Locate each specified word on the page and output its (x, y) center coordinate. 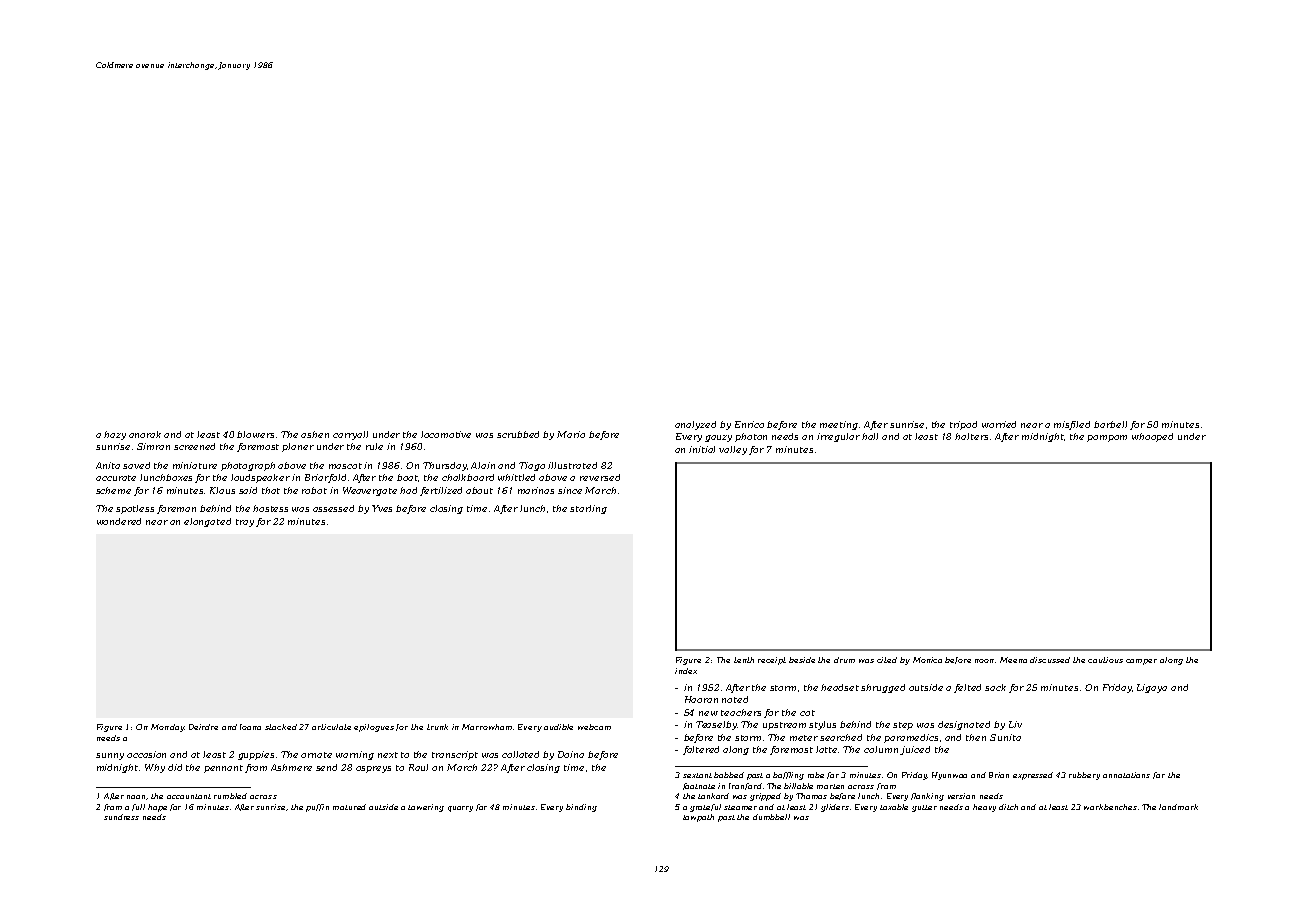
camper (1141, 662)
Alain (483, 465)
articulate (331, 727)
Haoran (701, 699)
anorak (145, 434)
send (326, 767)
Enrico (749, 424)
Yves (382, 508)
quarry (460, 809)
